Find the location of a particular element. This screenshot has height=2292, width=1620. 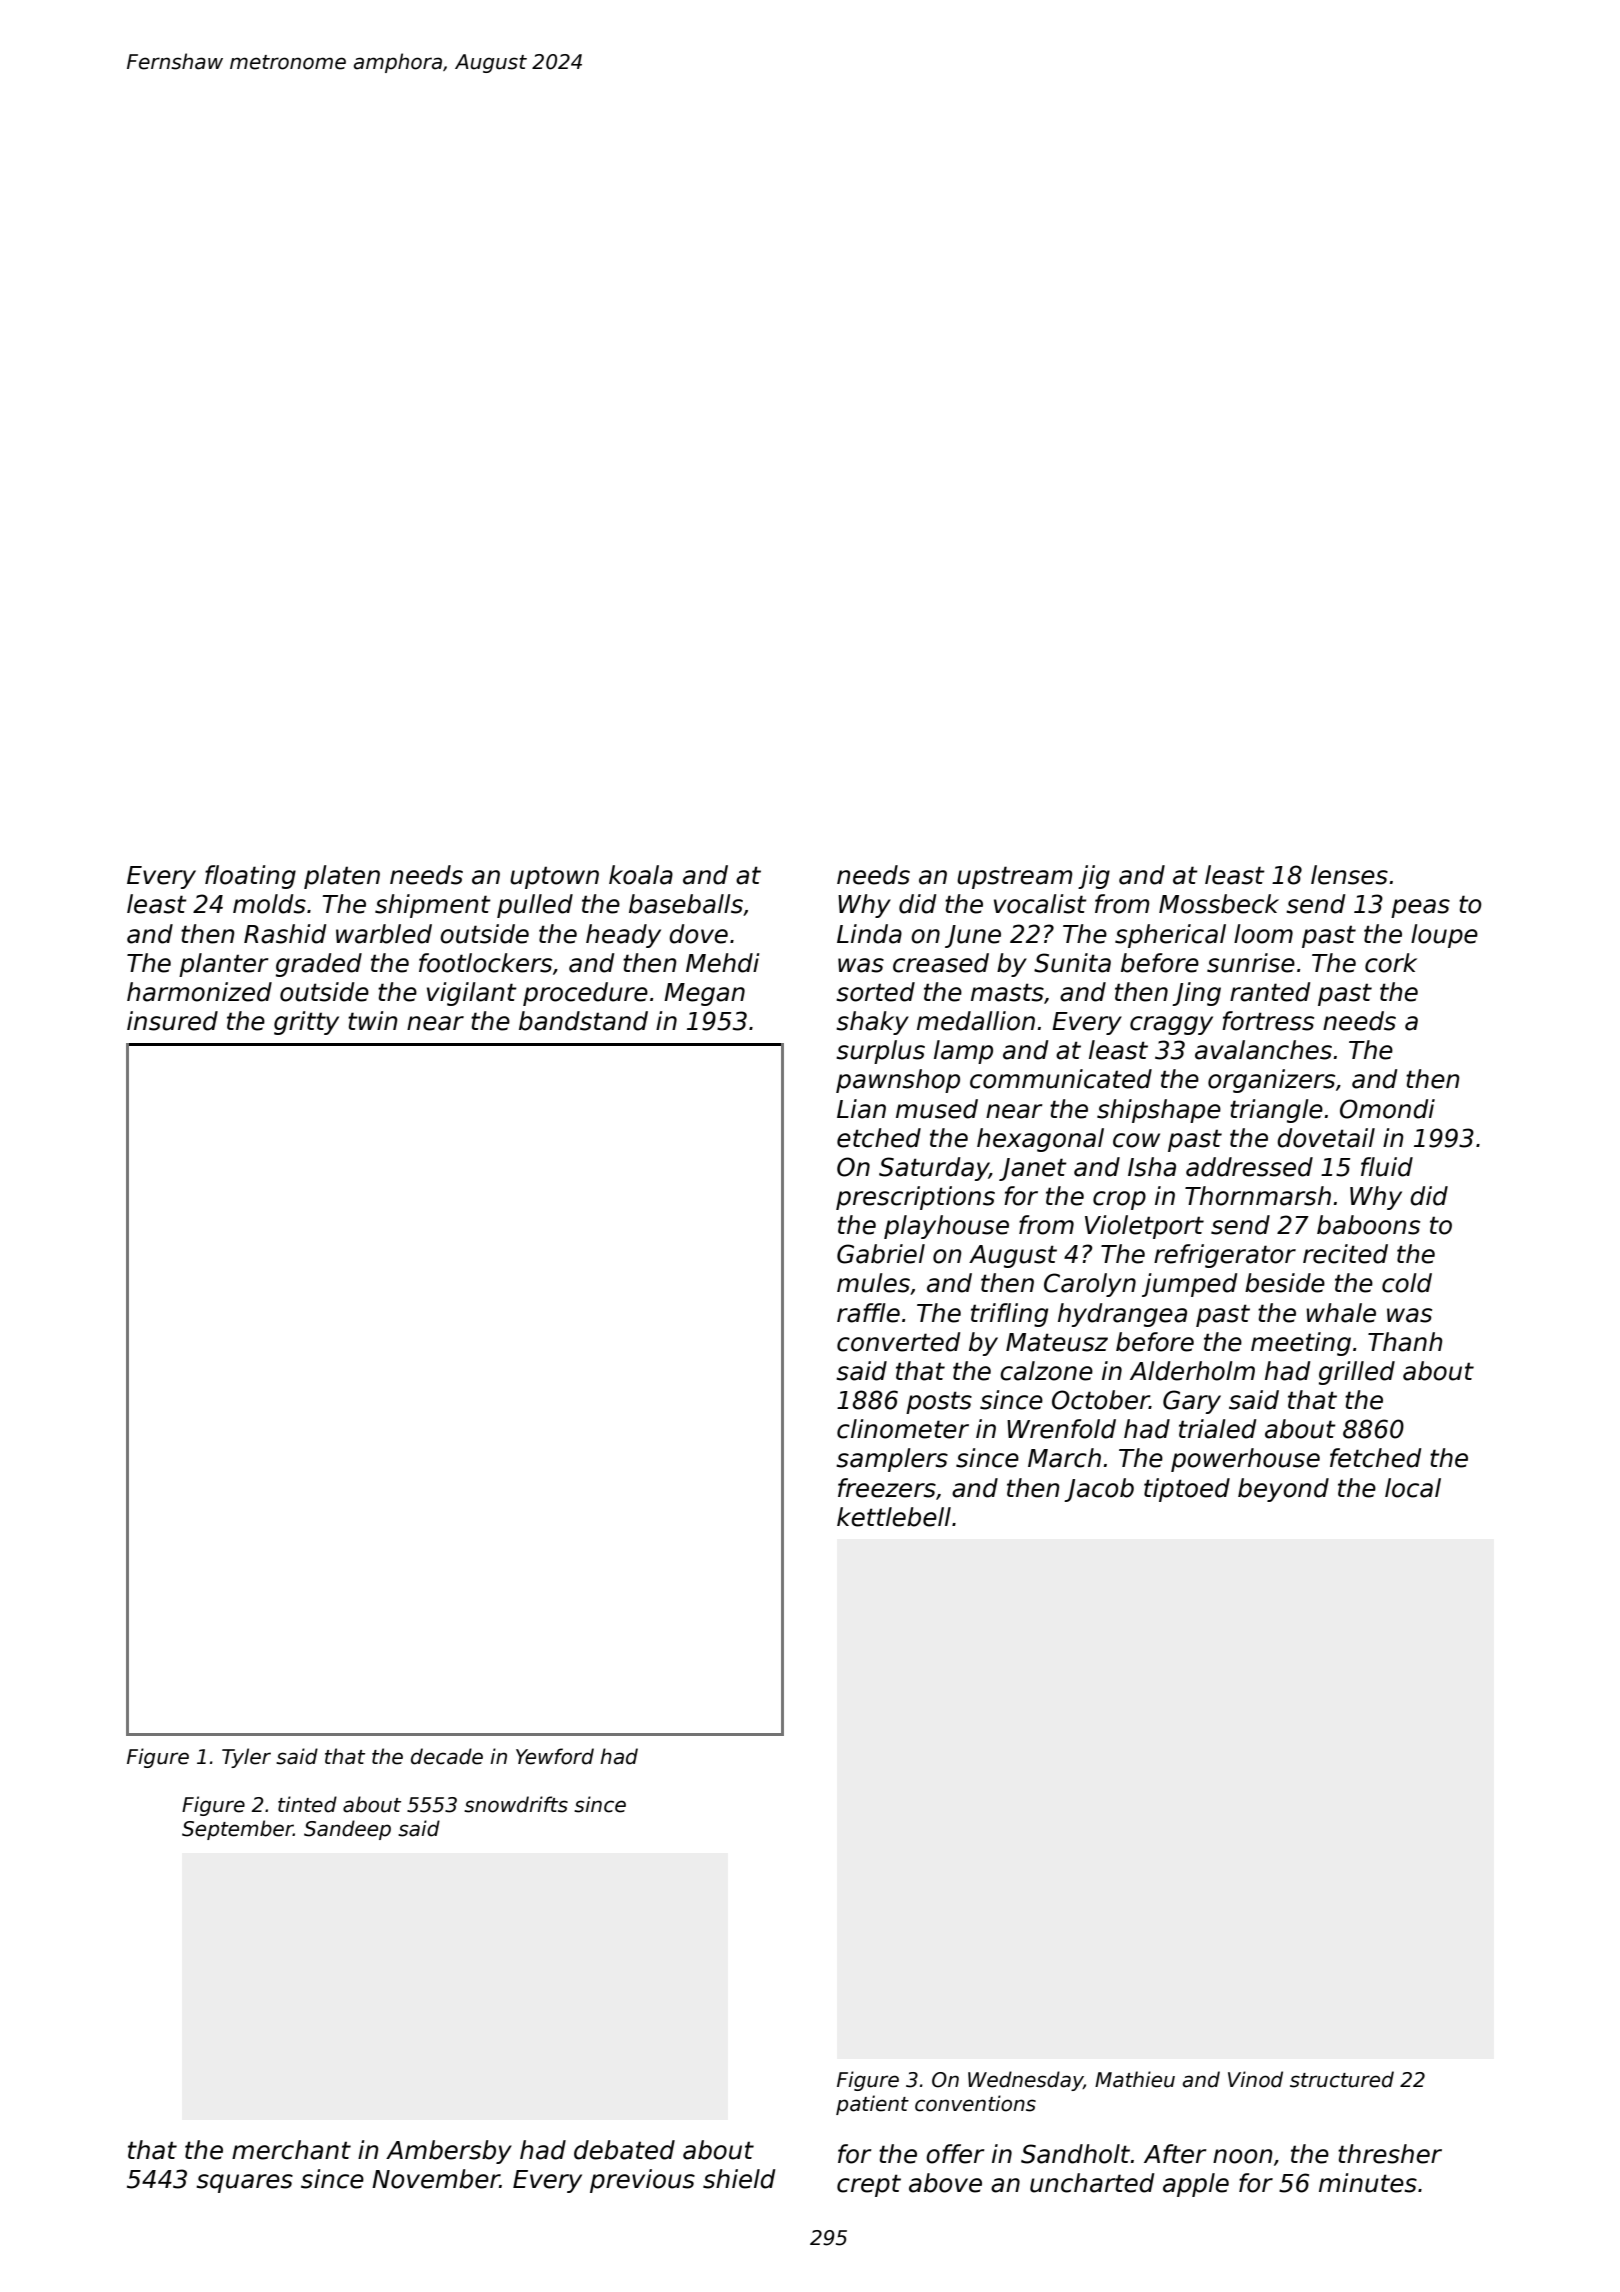

merchant is located at coordinates (291, 2150).
